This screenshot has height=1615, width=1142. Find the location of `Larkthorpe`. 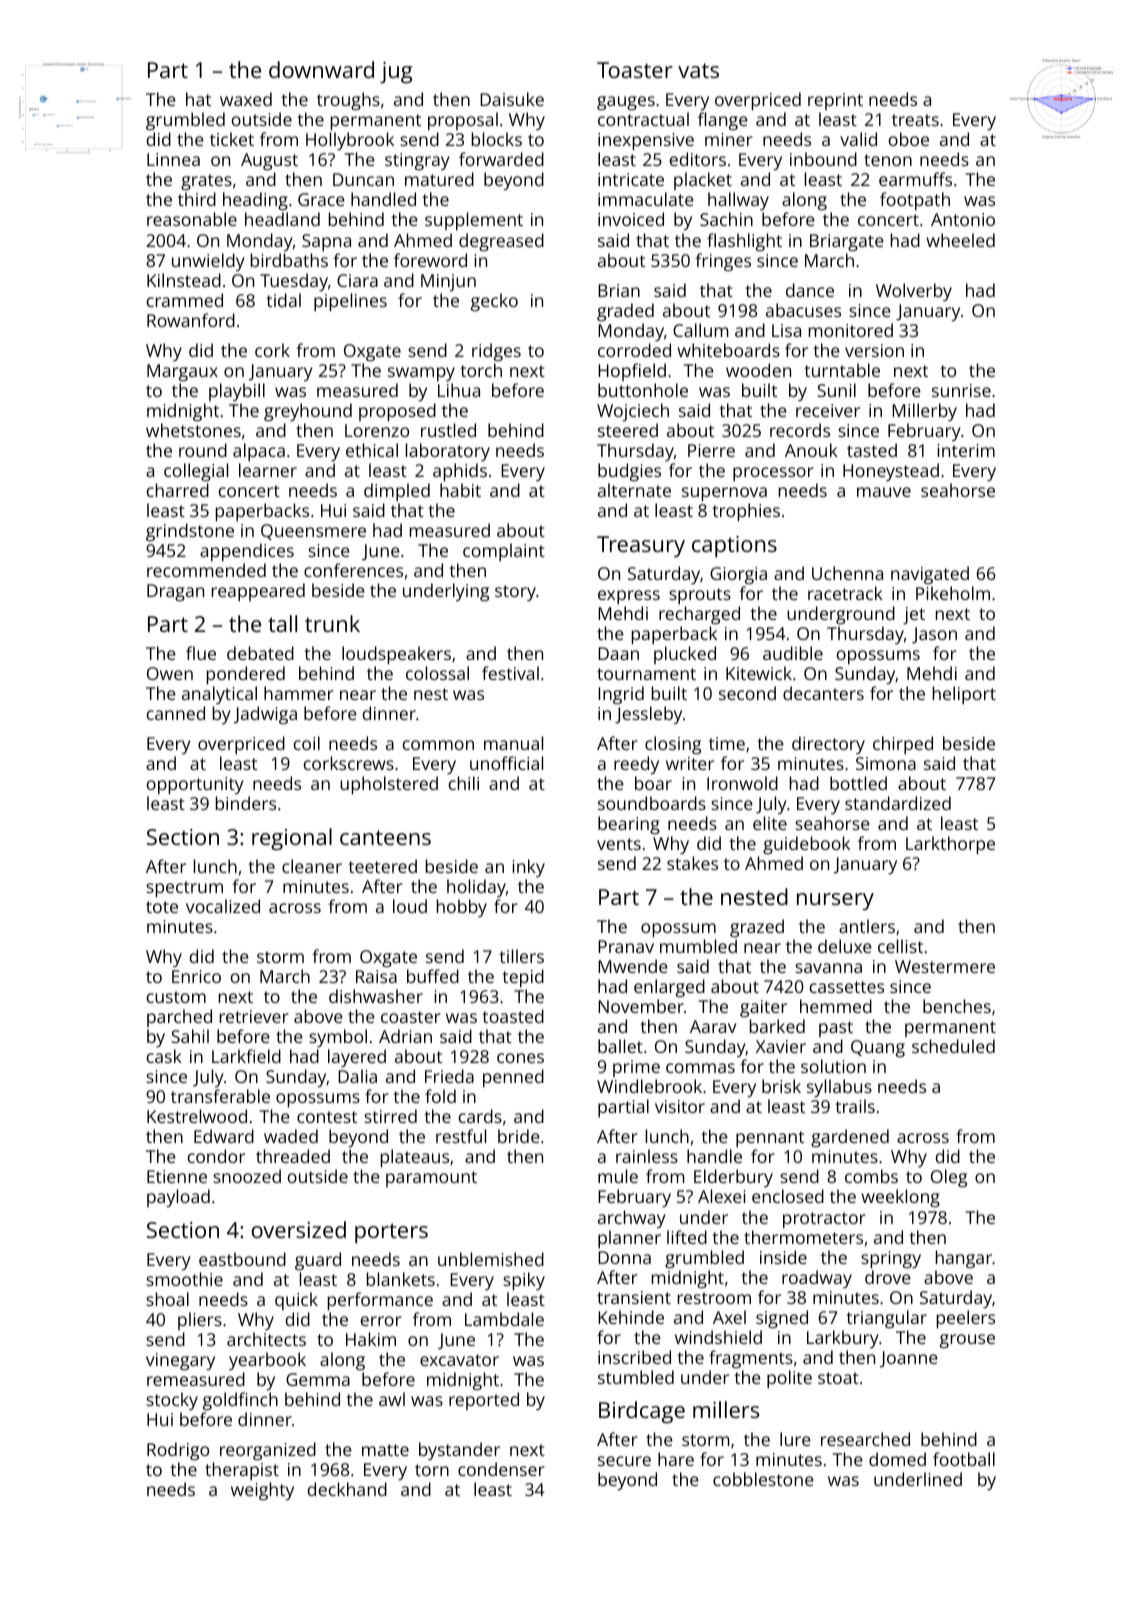

Larkthorpe is located at coordinates (950, 845).
